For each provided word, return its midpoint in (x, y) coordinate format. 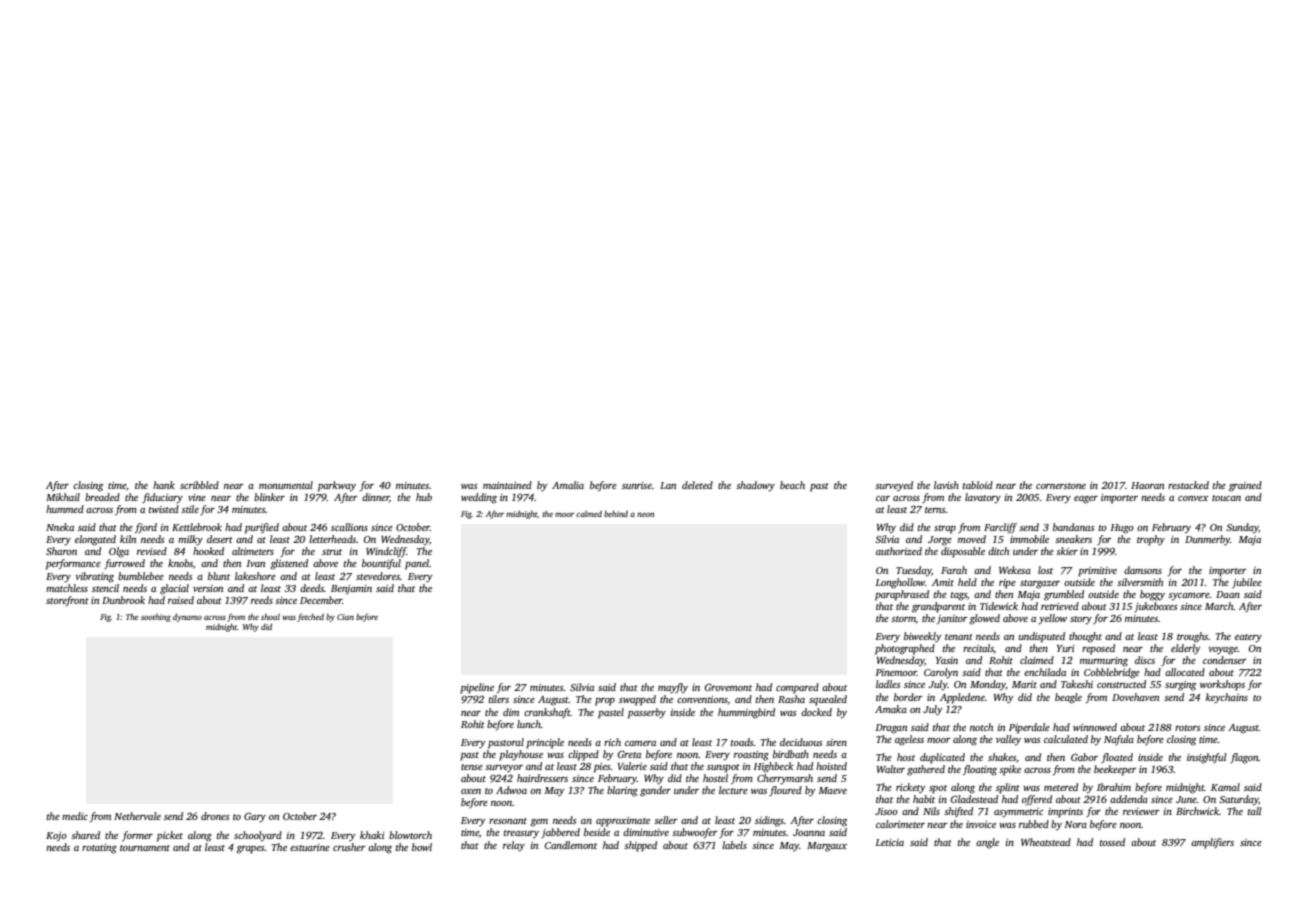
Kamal (1225, 787)
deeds (312, 588)
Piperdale (1029, 728)
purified (262, 528)
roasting (751, 756)
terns (935, 510)
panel (417, 564)
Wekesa (1015, 570)
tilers (499, 699)
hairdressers (542, 778)
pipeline (477, 688)
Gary (255, 817)
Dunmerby (1207, 540)
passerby (647, 713)
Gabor (1084, 757)
